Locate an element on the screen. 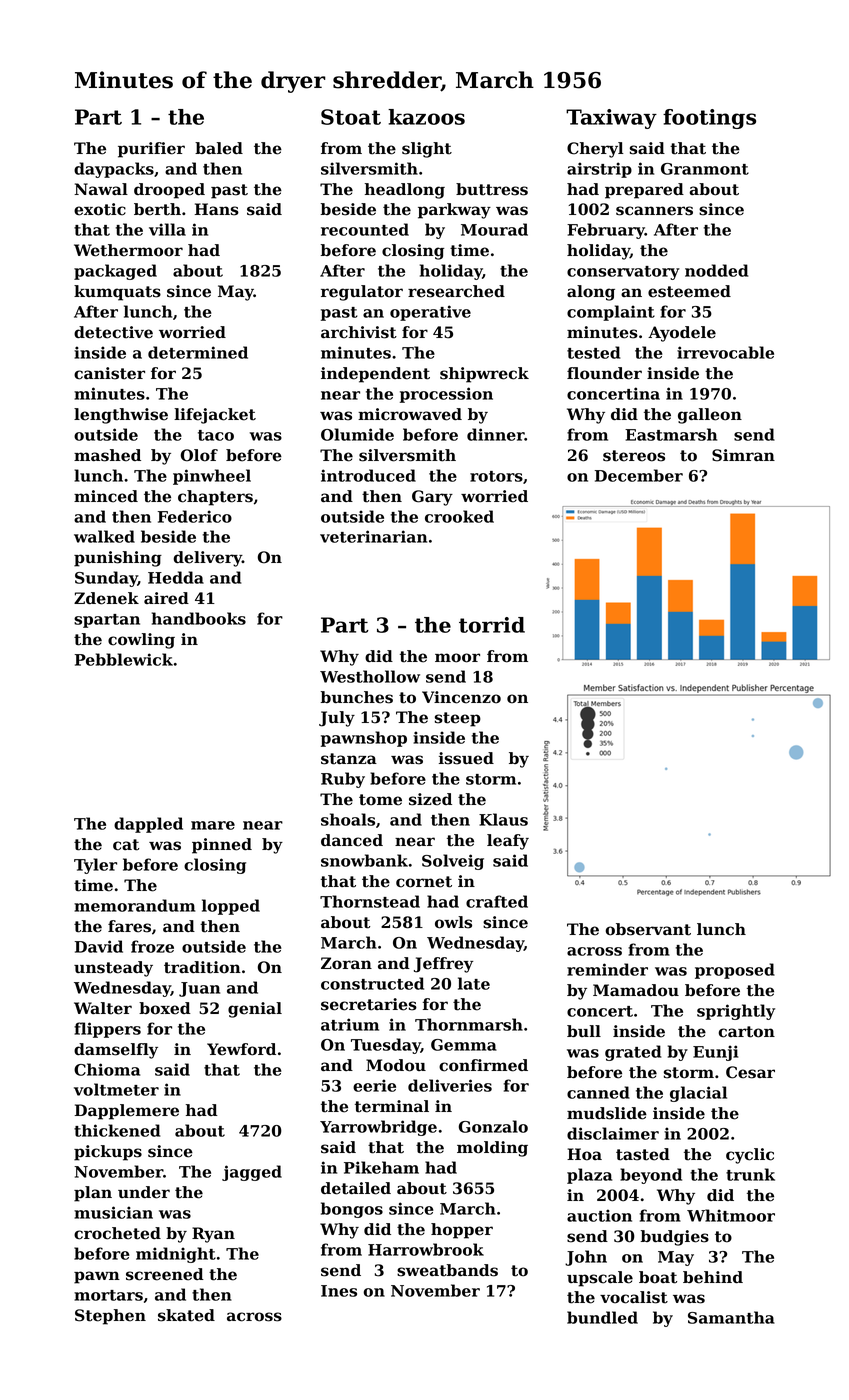  Pebblewick is located at coordinates (124, 659).
